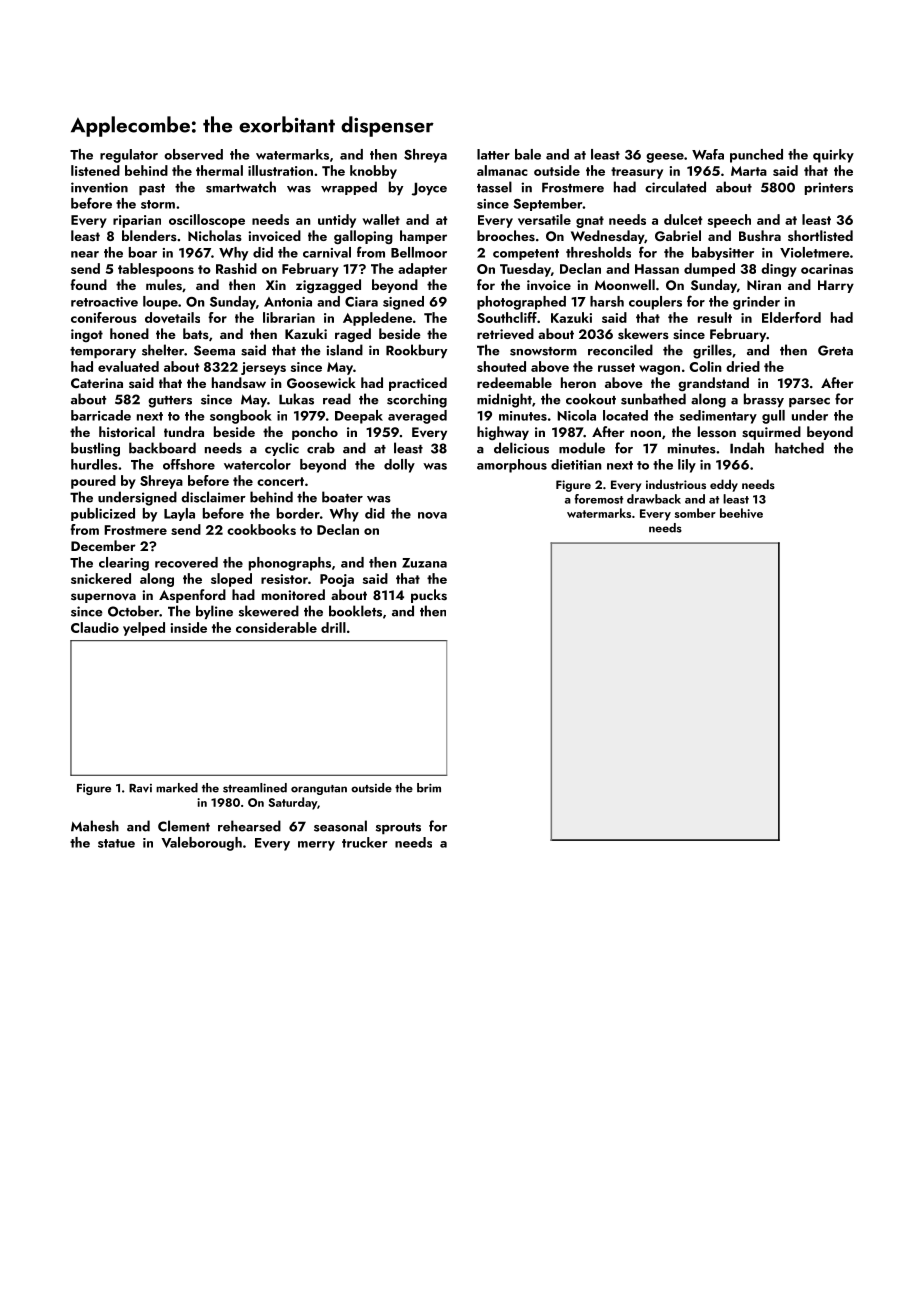  What do you see at coordinates (140, 788) in the screenshot?
I see `Ravi` at bounding box center [140, 788].
